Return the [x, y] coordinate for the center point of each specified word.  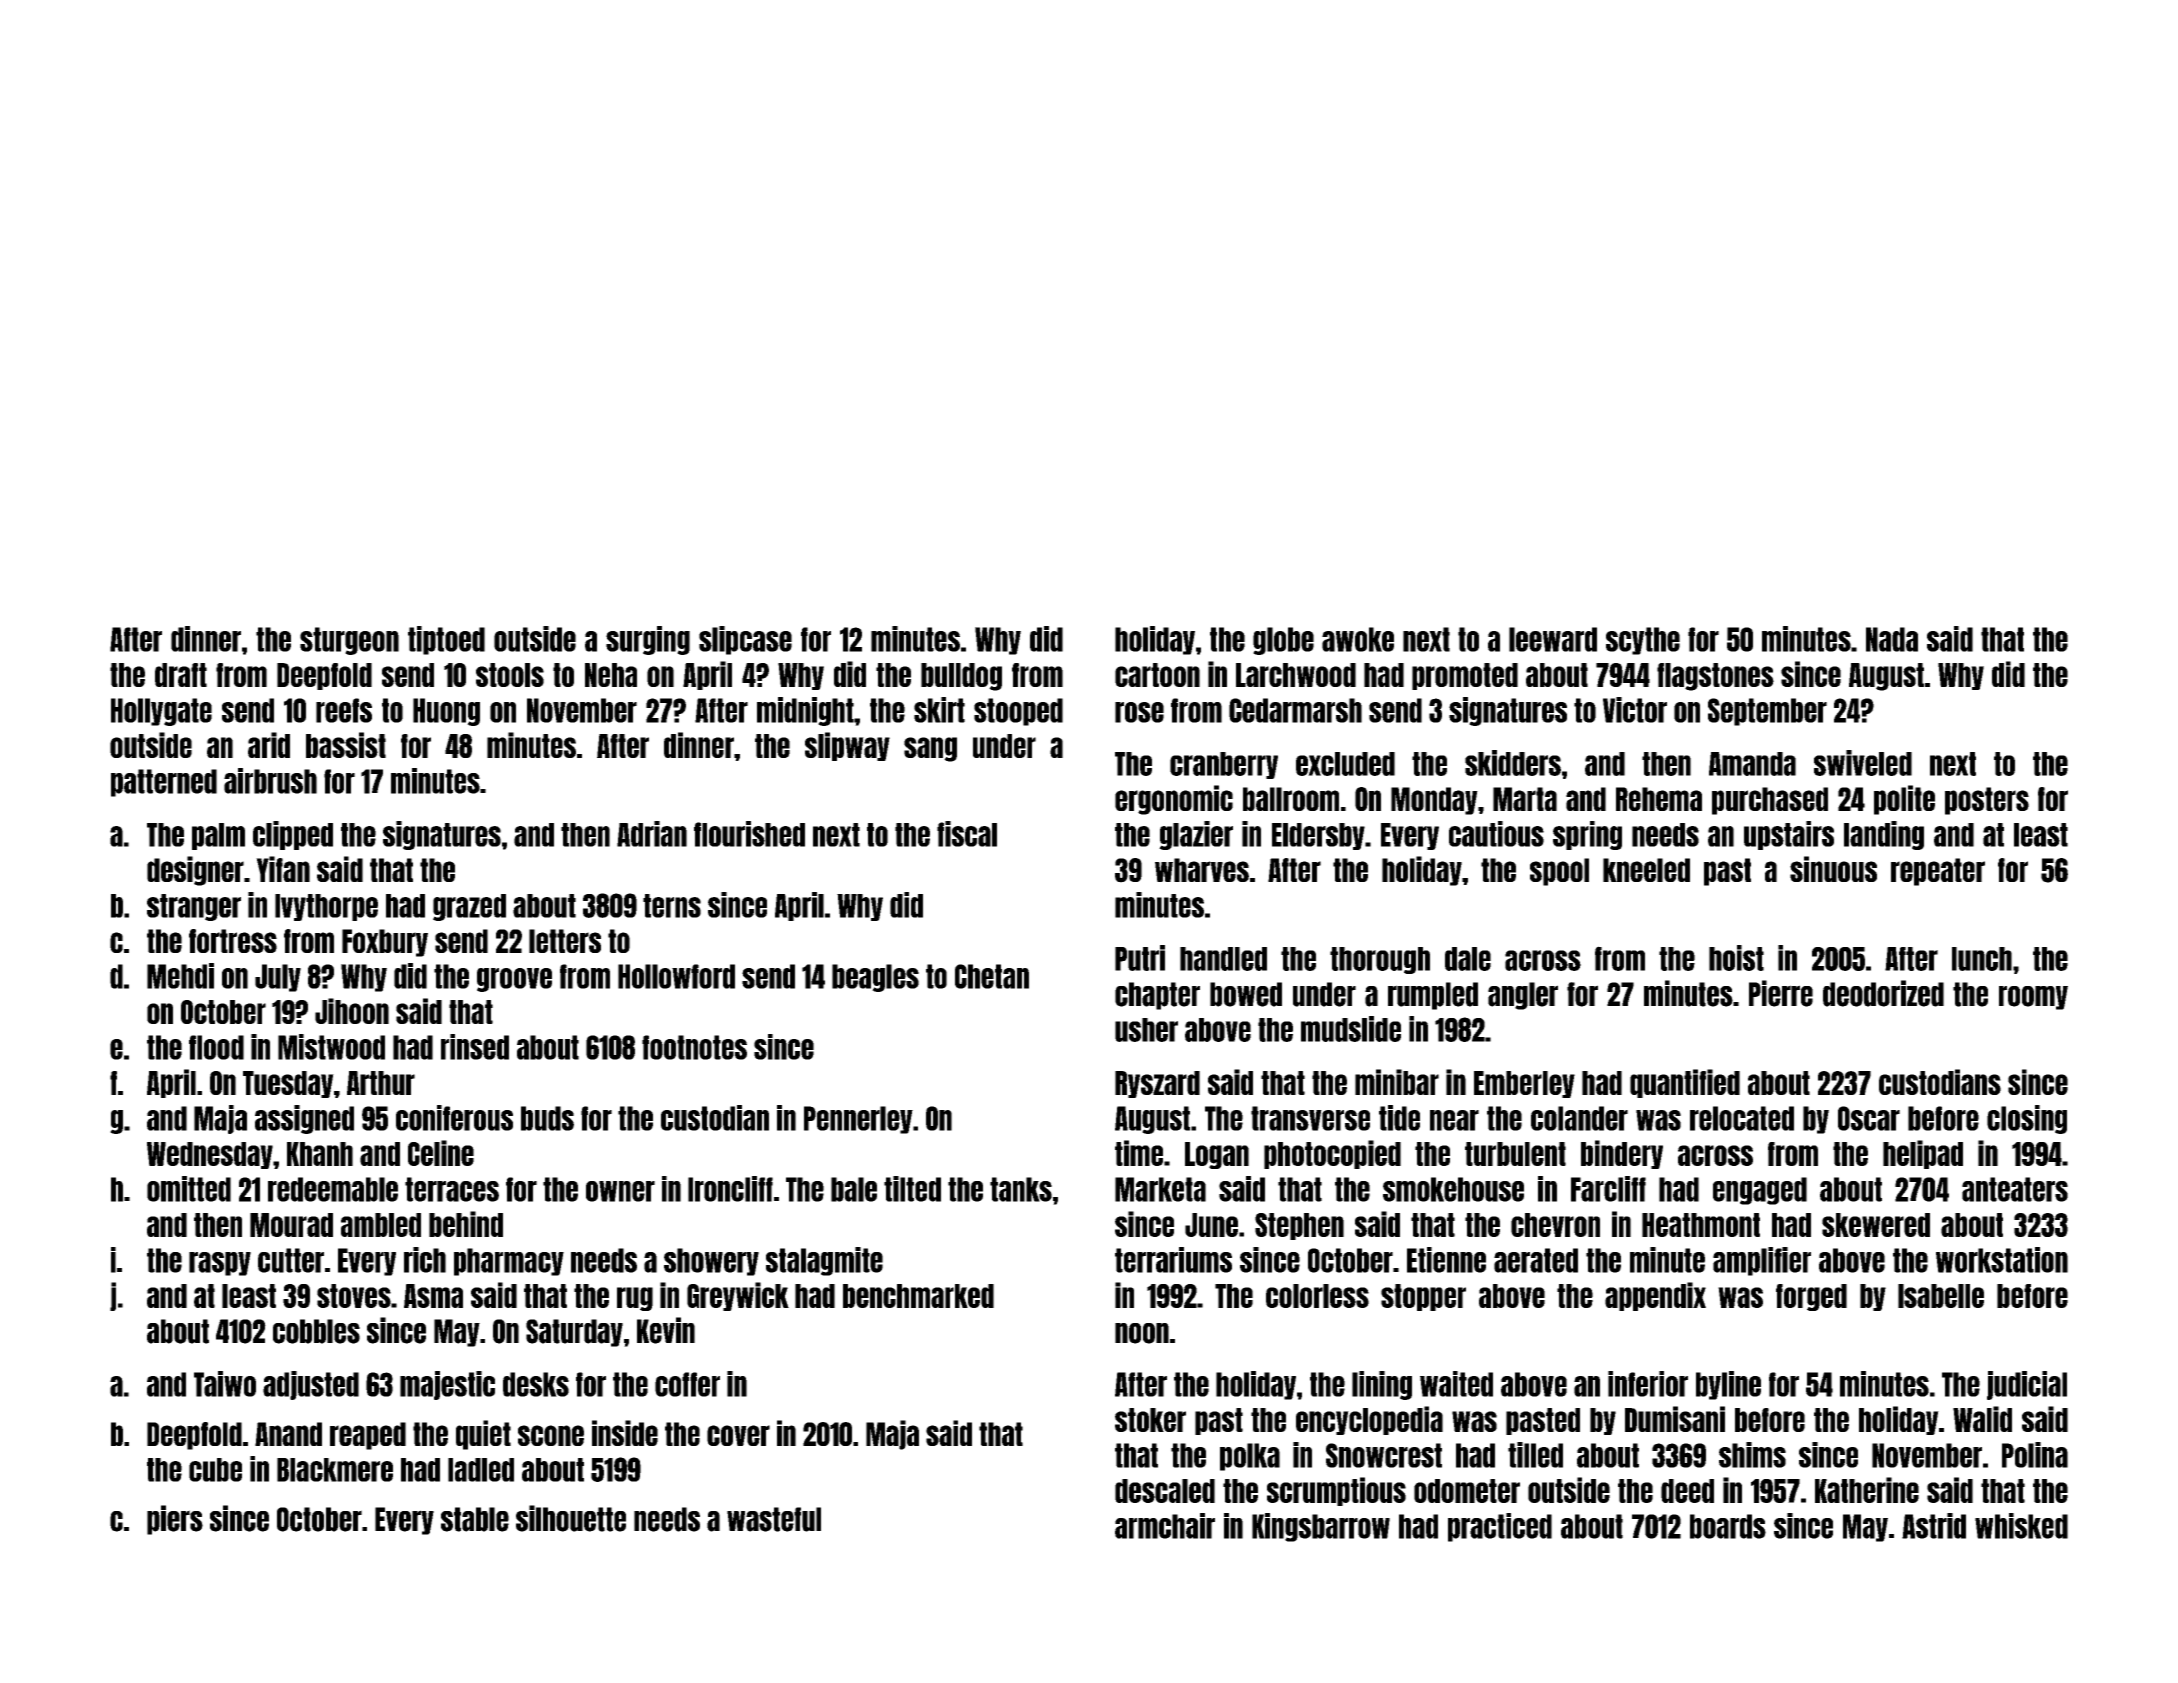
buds [547, 1118]
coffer [687, 1384]
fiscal [967, 834]
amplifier [1762, 1261]
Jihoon [352, 1011]
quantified [1685, 1083]
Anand [288, 1434]
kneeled [1646, 870]
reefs [344, 710]
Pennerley [858, 1120]
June [1211, 1225]
